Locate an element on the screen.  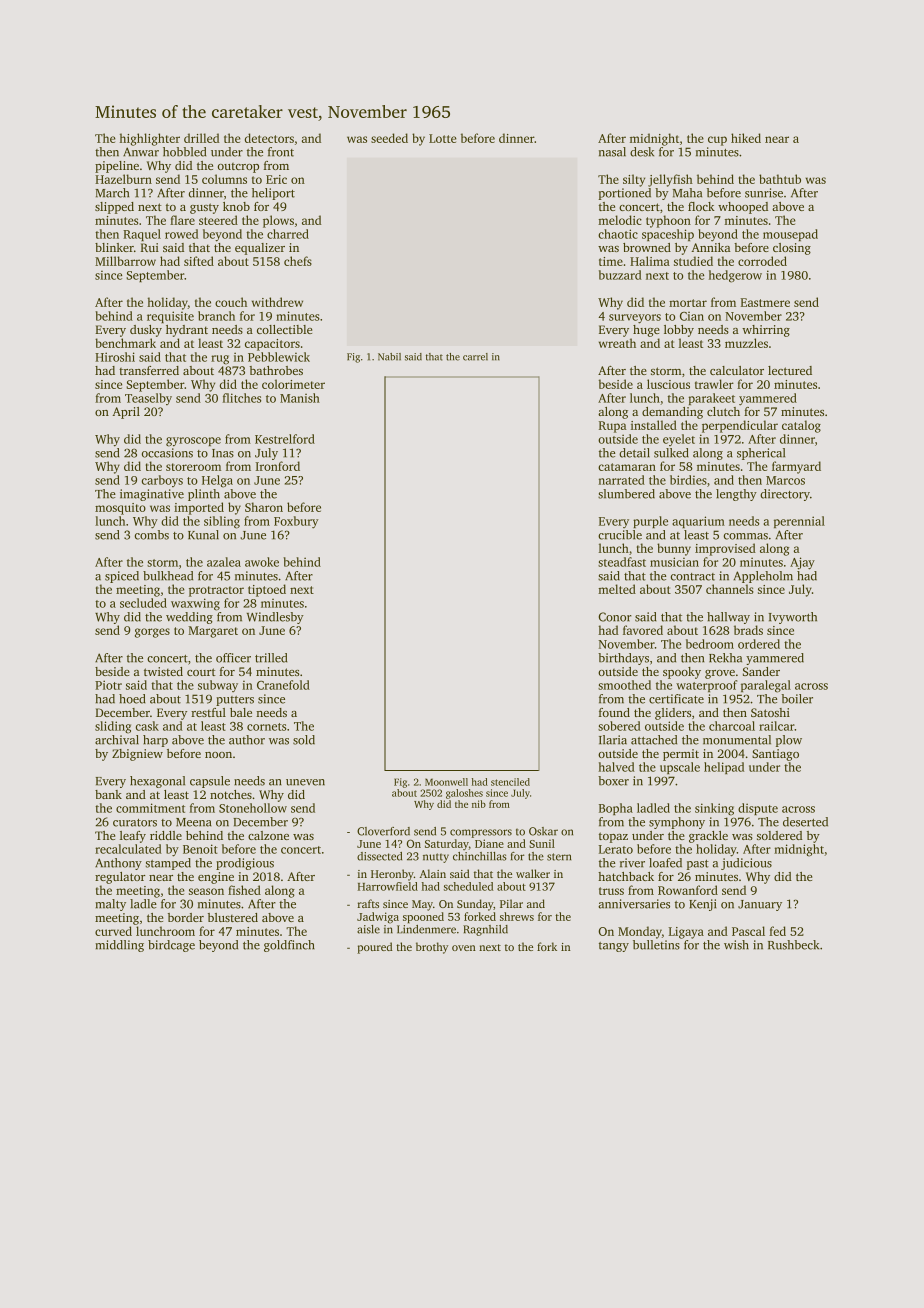
goldfinch is located at coordinates (289, 946).
